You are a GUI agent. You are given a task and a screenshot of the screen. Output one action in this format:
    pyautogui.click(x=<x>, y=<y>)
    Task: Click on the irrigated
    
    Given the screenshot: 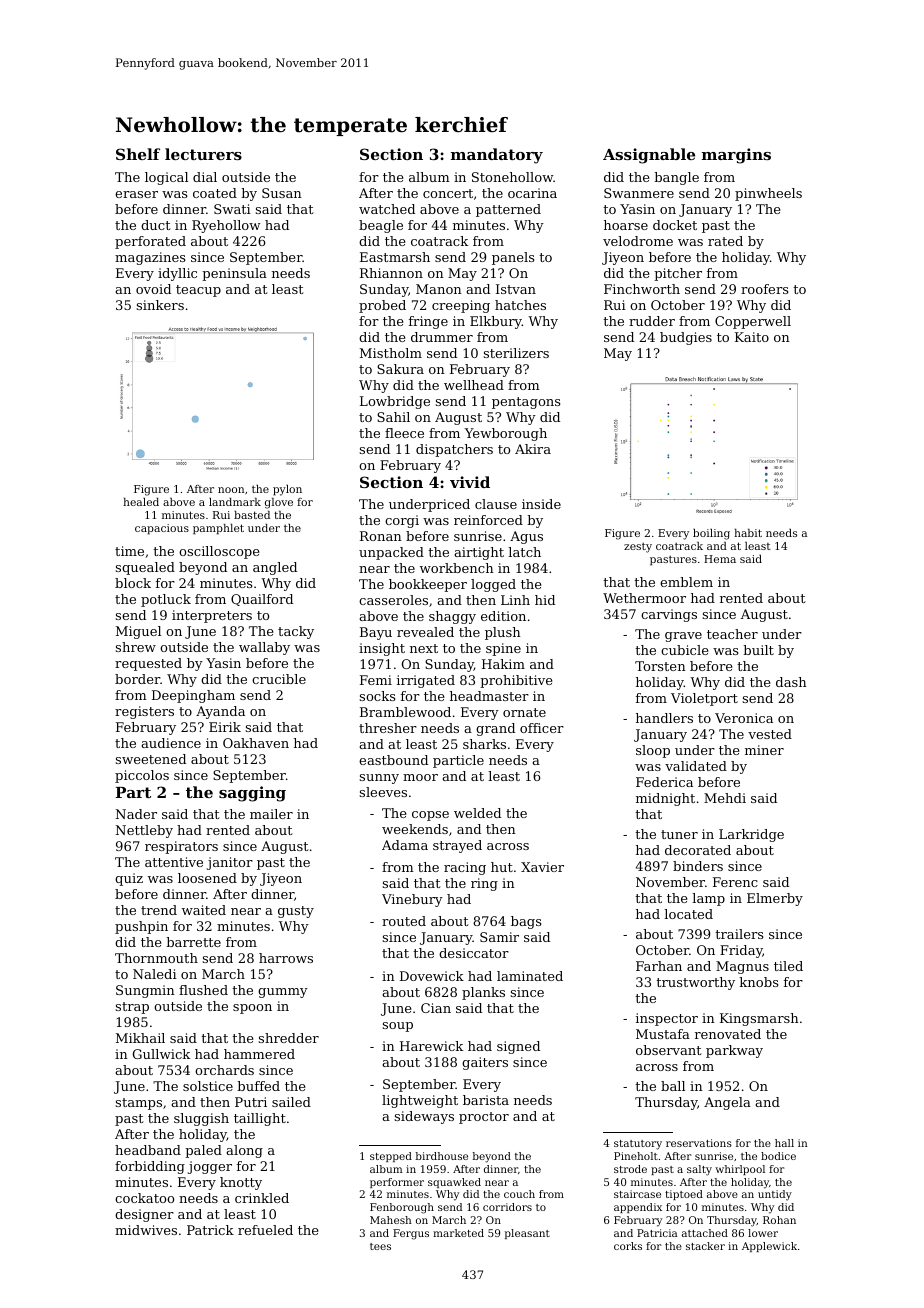 What is the action you would take?
    pyautogui.click(x=426, y=681)
